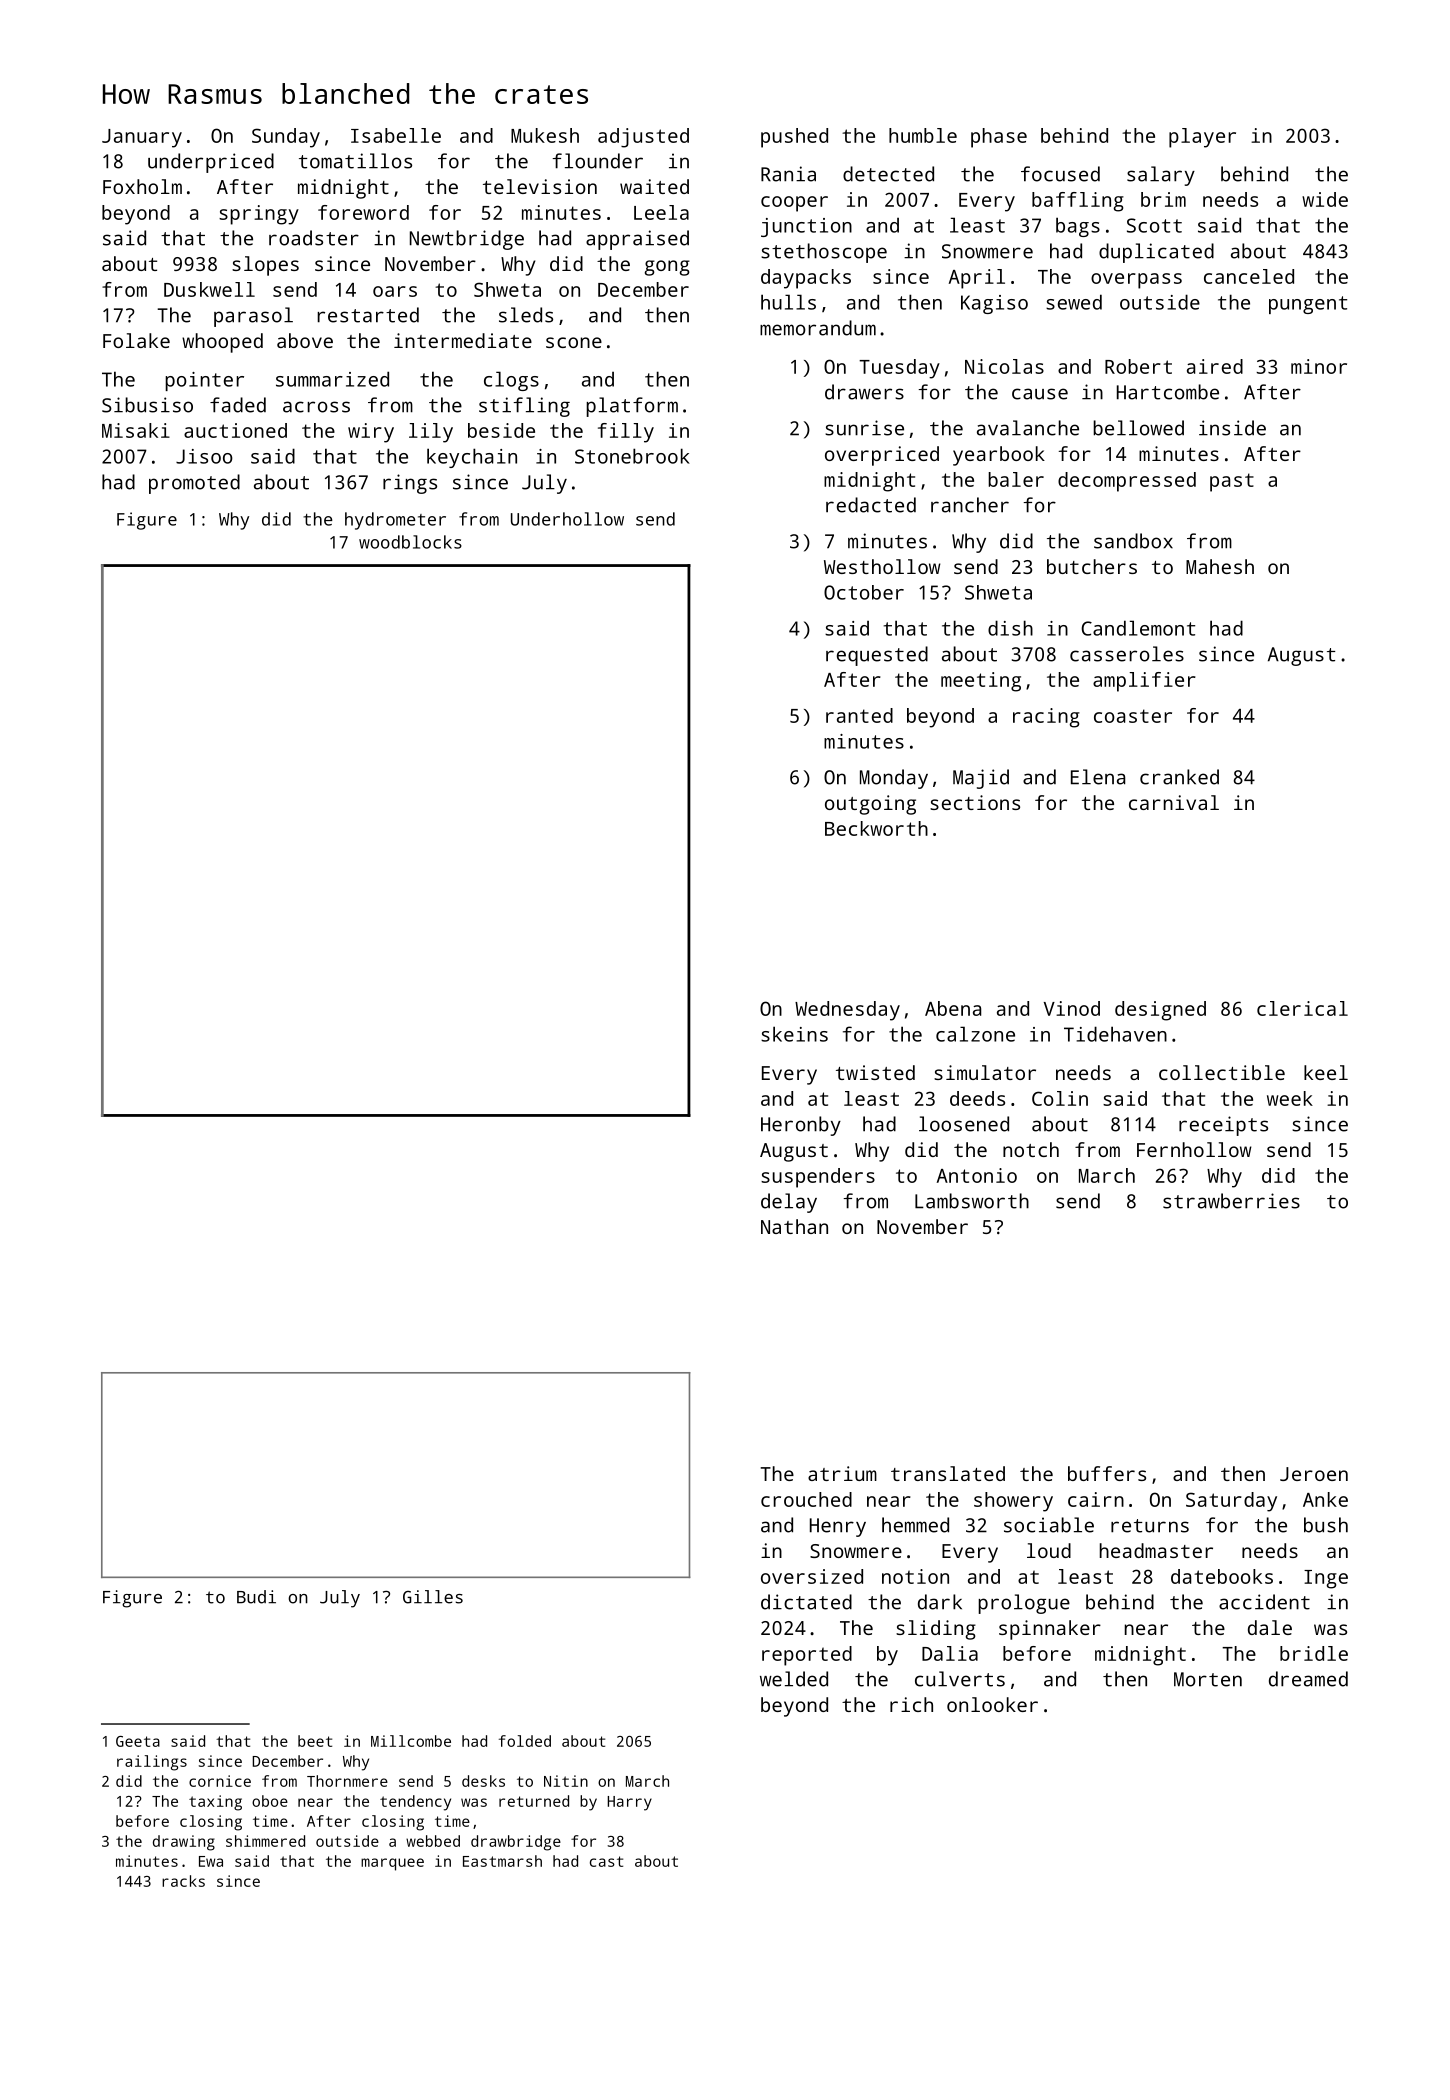 The height and width of the document is (2100, 1450). I want to click on Gilles, so click(433, 1597).
